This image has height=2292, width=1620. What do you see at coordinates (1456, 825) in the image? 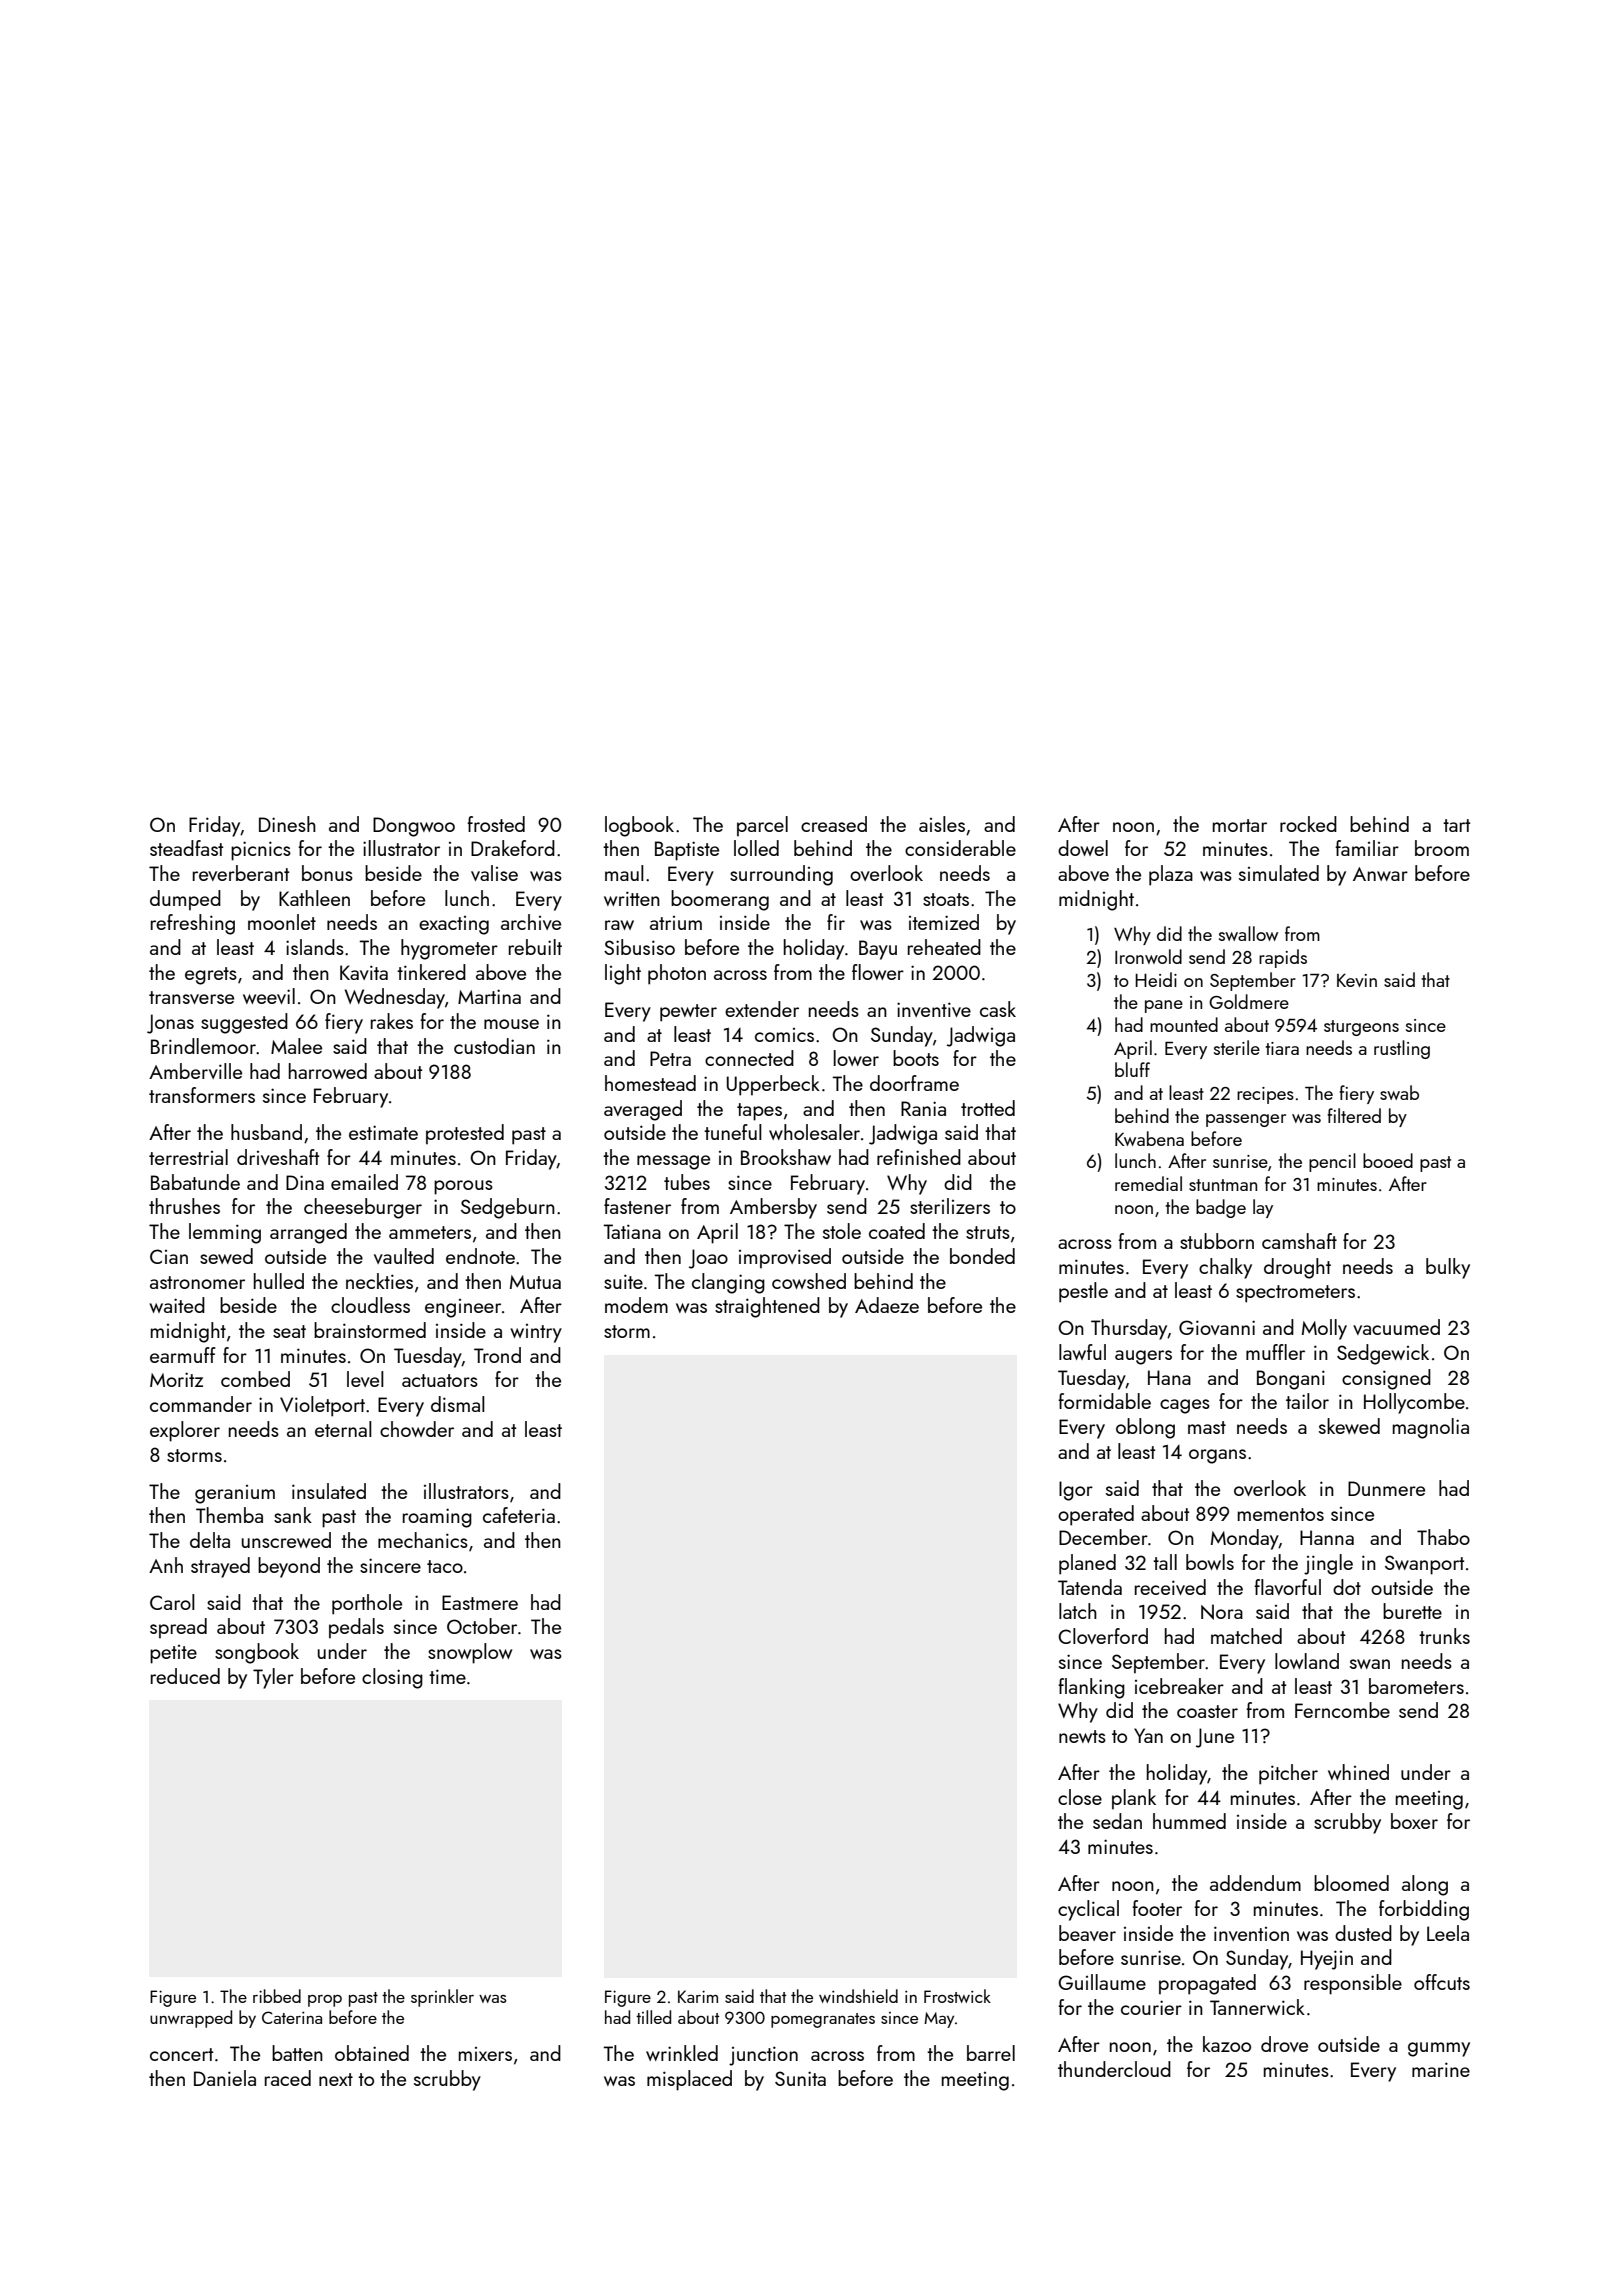
I see `tart` at bounding box center [1456, 825].
